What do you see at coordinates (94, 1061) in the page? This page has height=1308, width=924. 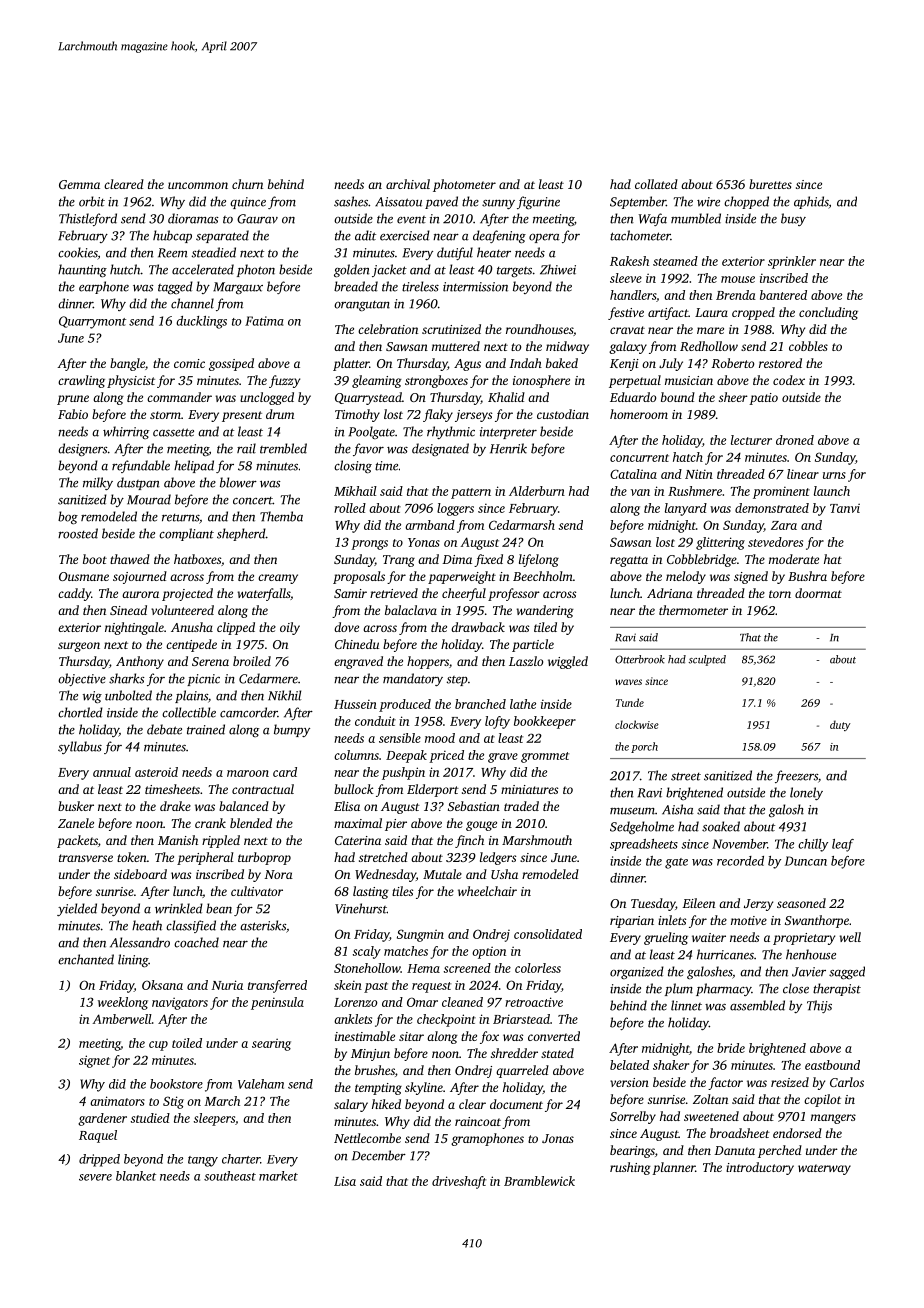 I see `signet` at bounding box center [94, 1061].
